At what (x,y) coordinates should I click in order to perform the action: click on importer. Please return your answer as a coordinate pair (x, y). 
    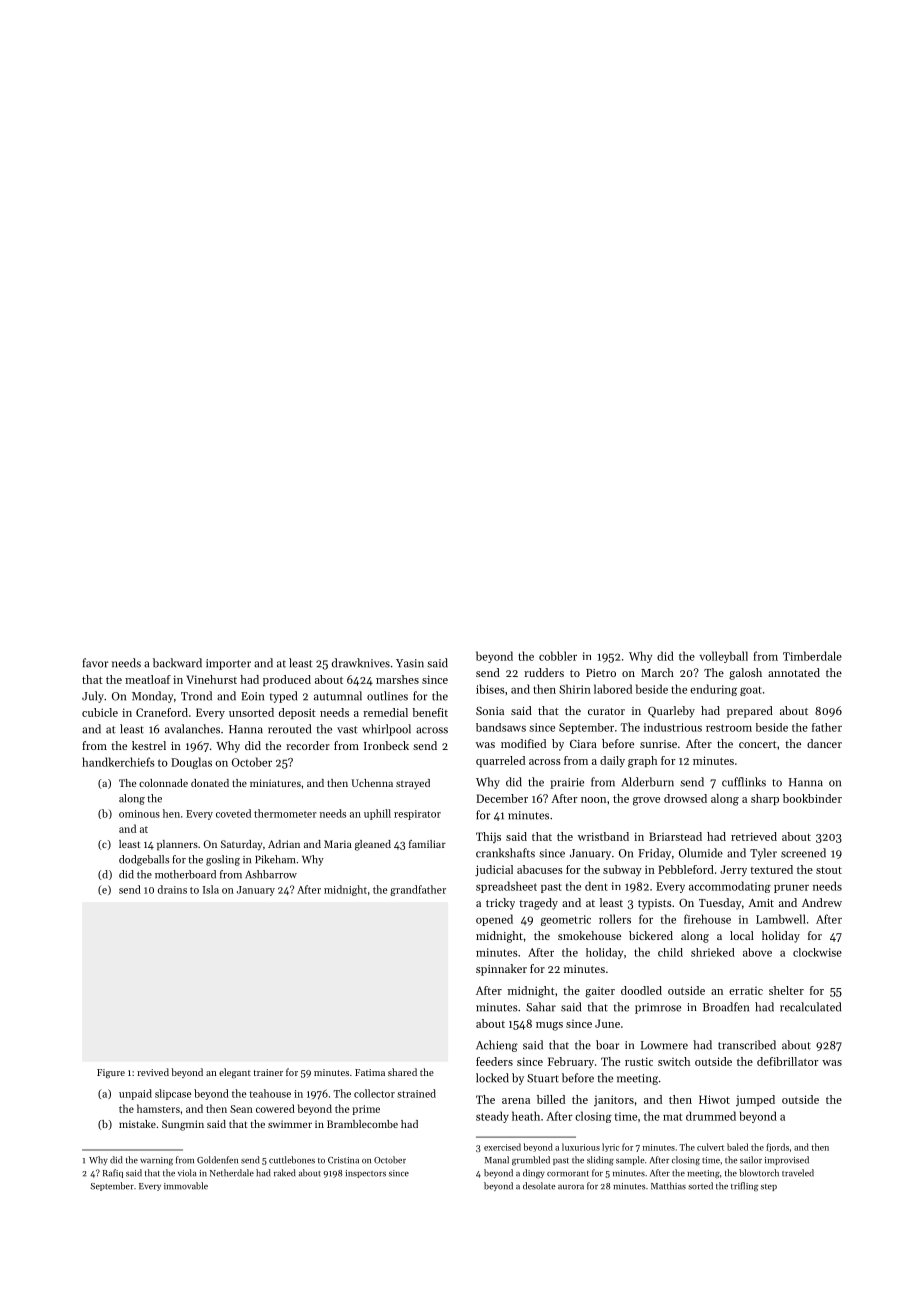
    Looking at the image, I should click on (228, 664).
